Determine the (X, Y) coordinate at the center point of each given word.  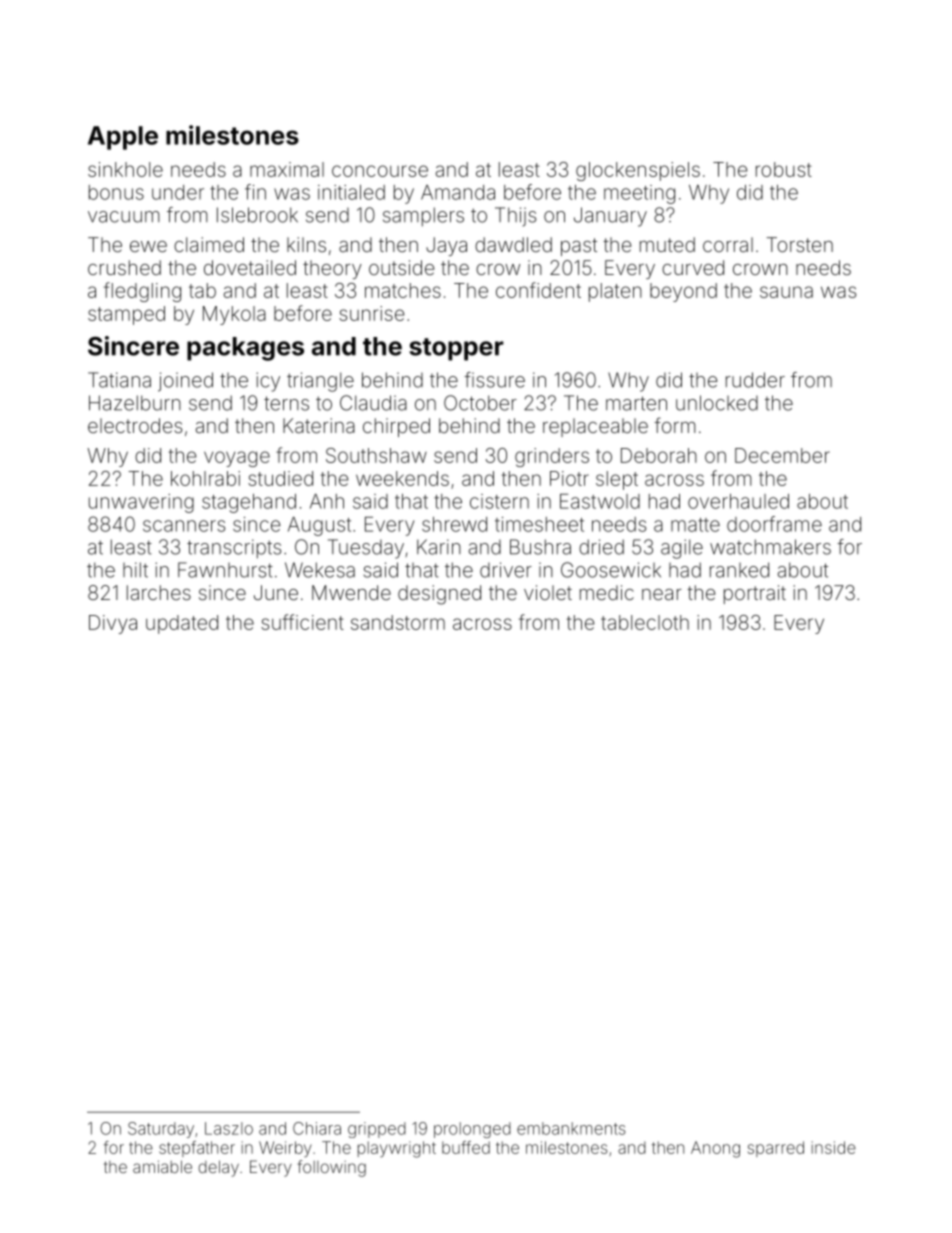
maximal (287, 169)
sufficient (302, 622)
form (675, 425)
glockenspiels (638, 171)
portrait (755, 594)
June (276, 592)
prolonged (472, 1130)
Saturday (161, 1130)
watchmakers (770, 547)
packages (245, 349)
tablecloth (645, 622)
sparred (776, 1149)
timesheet (539, 524)
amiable (162, 1166)
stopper (456, 349)
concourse (380, 171)
